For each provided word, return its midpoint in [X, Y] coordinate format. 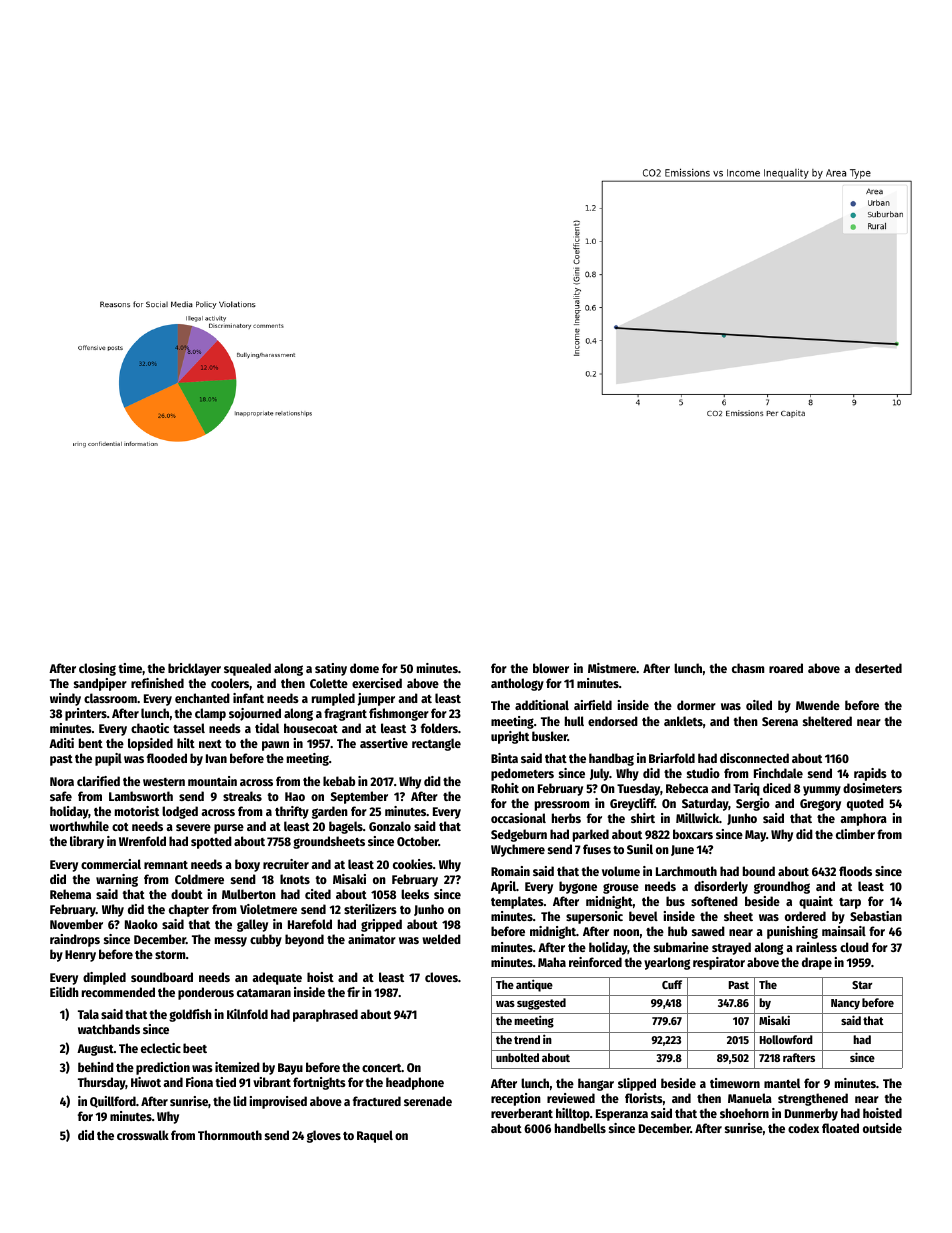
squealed [247, 669]
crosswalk [143, 1135]
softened [714, 901]
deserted [878, 668]
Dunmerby [811, 1114]
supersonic [594, 917]
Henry [80, 956]
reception [516, 1099]
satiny [331, 669]
